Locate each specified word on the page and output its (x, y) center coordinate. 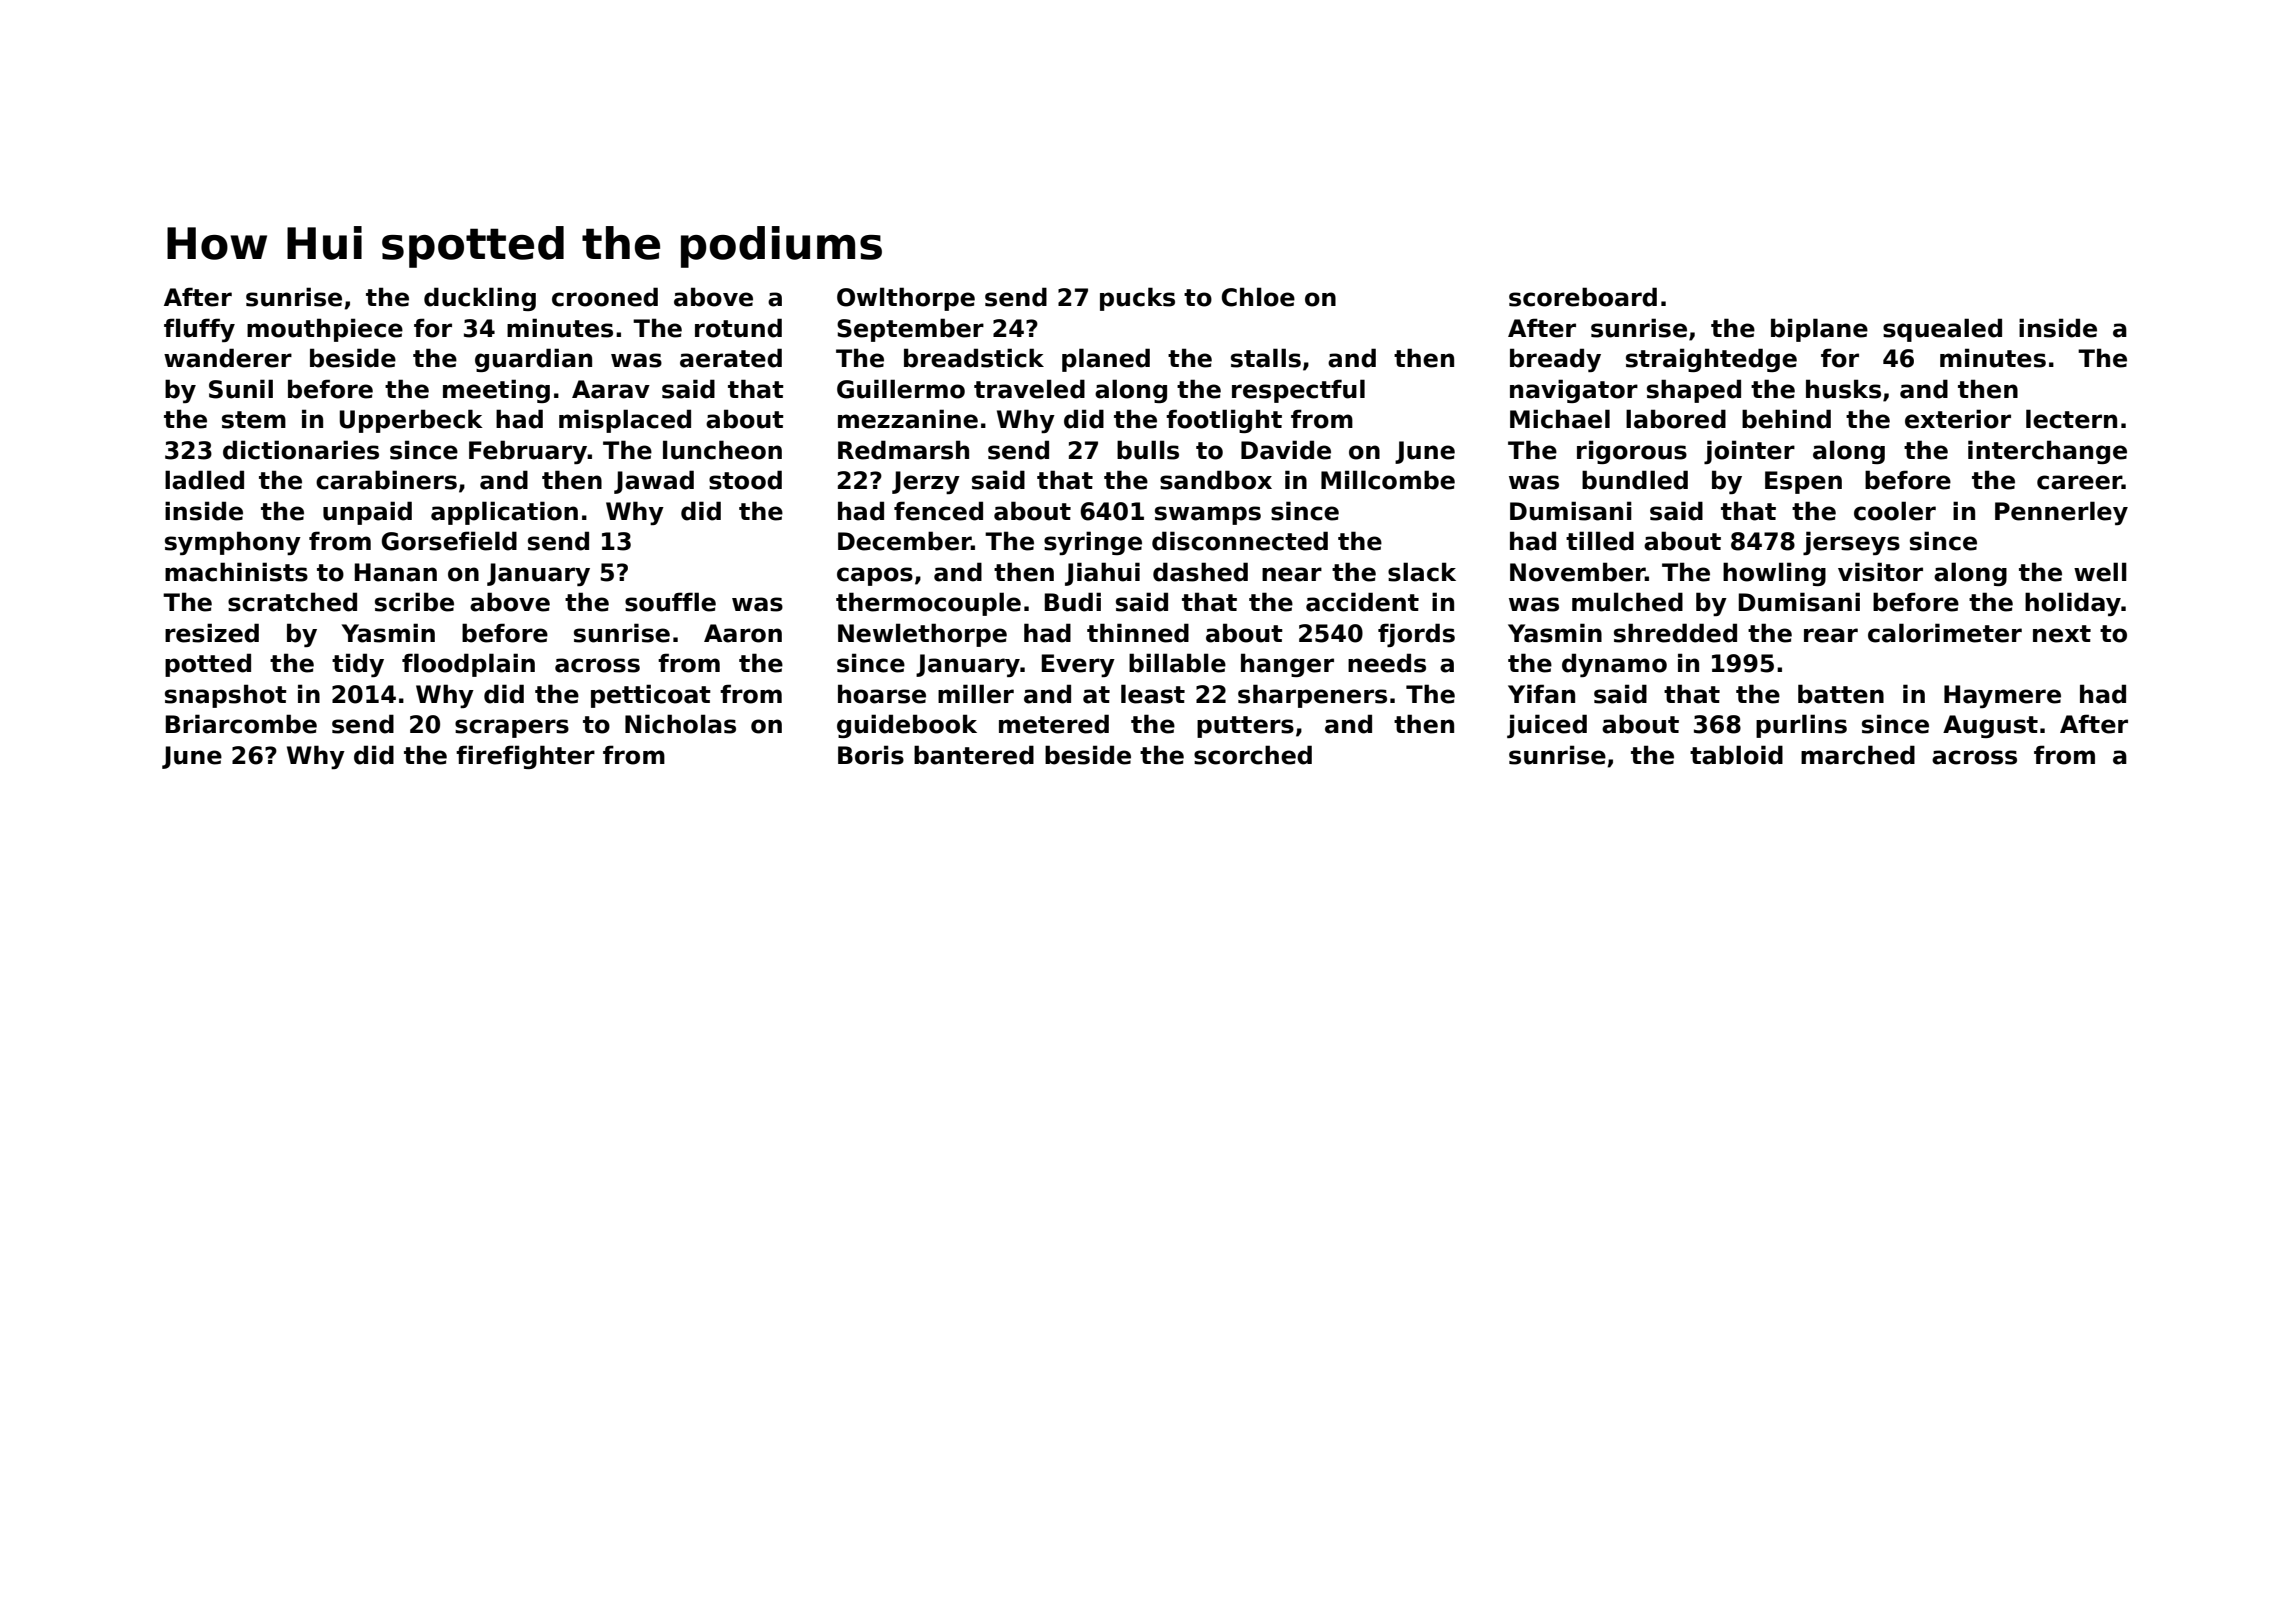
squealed (1942, 330)
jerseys (1851, 543)
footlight (1224, 421)
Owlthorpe (906, 299)
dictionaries (301, 450)
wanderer (228, 358)
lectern (2071, 419)
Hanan (396, 572)
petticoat (651, 696)
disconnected (1240, 541)
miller (976, 694)
